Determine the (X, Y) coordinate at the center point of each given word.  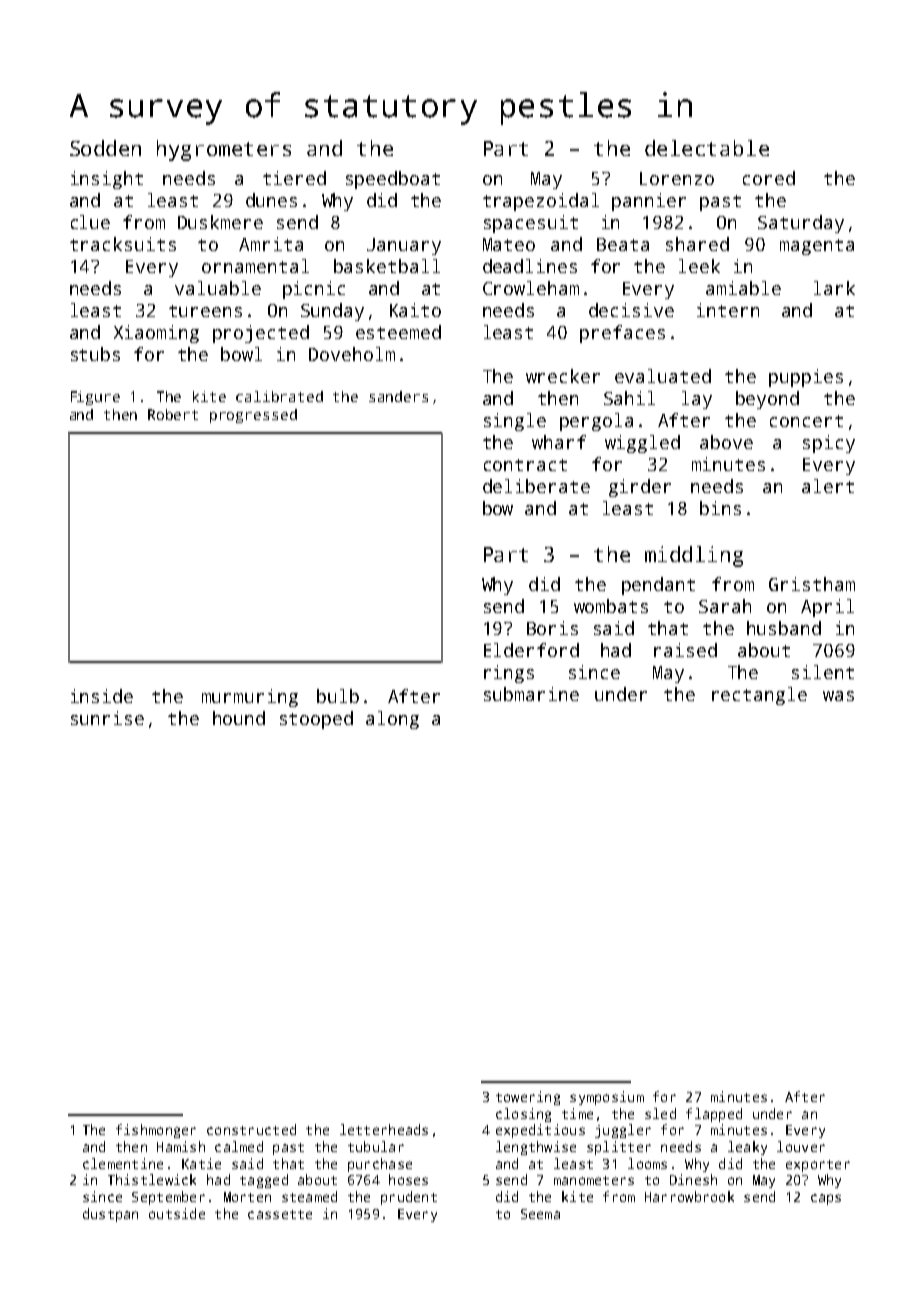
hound (239, 718)
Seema (540, 1214)
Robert (173, 414)
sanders (398, 396)
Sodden (105, 148)
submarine (531, 694)
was (838, 696)
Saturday (801, 224)
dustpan (110, 1215)
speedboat (393, 180)
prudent (409, 1198)
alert (828, 486)
